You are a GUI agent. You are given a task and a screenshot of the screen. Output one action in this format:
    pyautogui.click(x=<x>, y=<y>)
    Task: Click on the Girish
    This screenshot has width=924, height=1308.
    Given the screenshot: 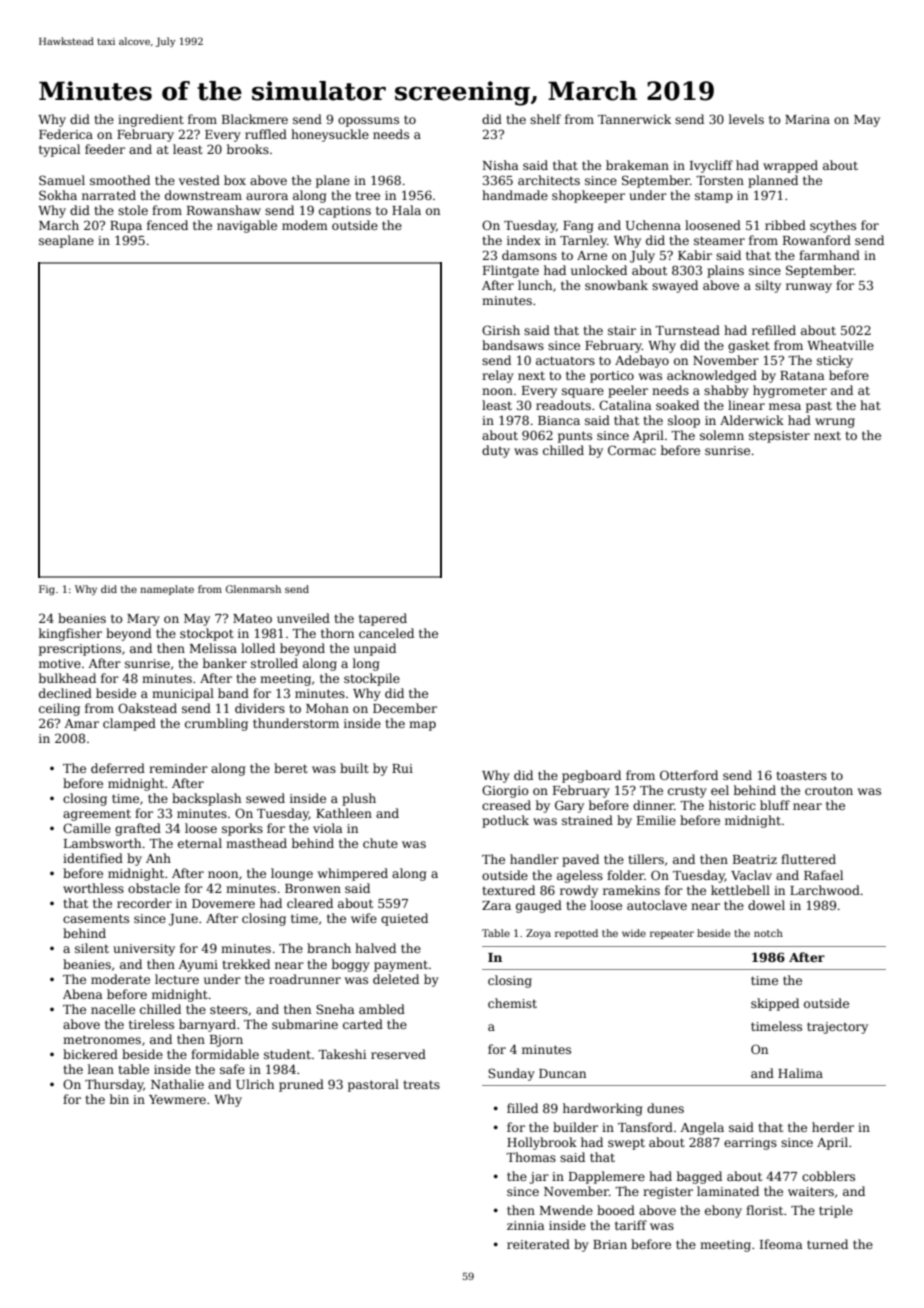 What is the action you would take?
    pyautogui.click(x=501, y=330)
